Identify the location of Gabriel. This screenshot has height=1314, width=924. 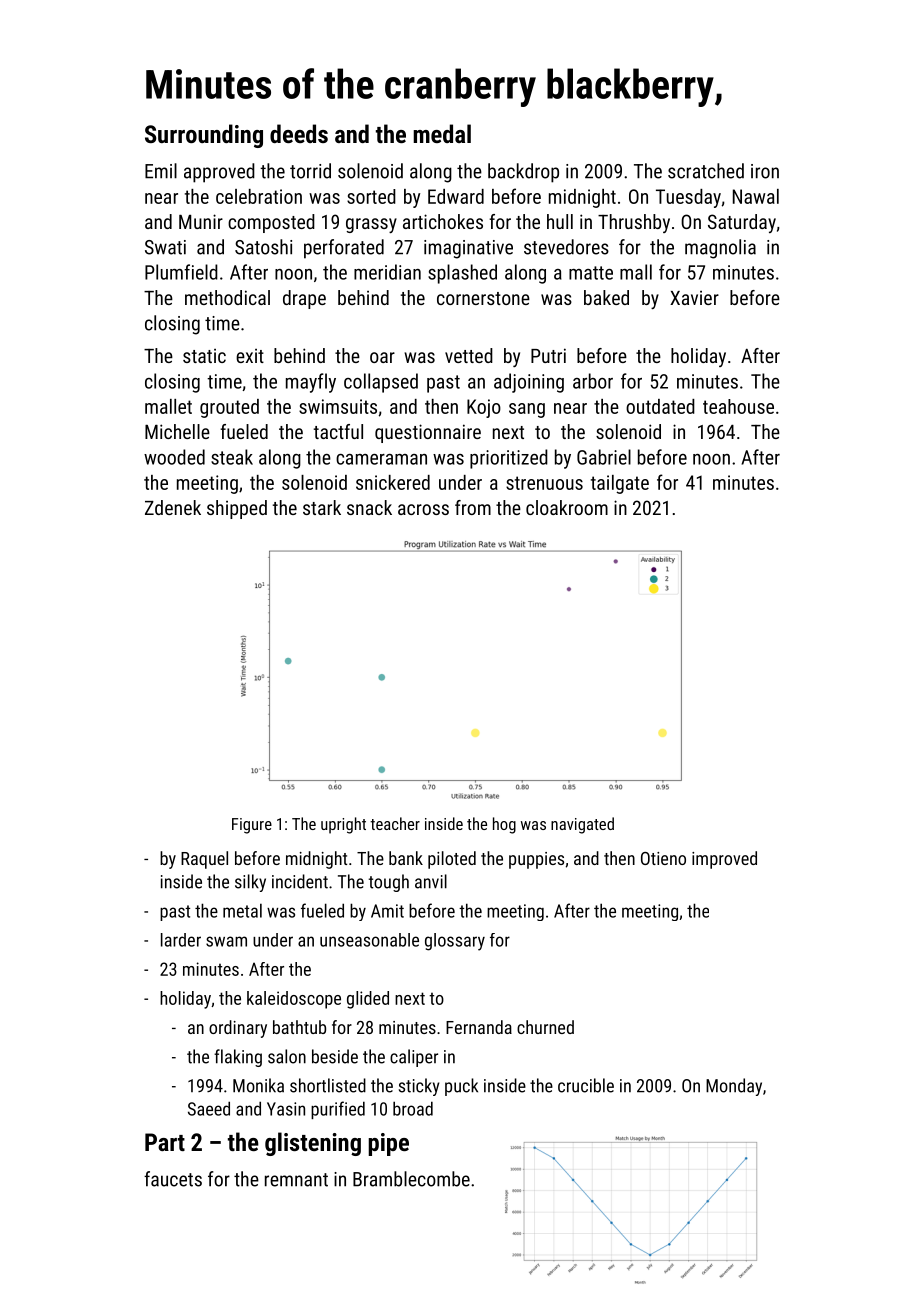
(604, 457).
